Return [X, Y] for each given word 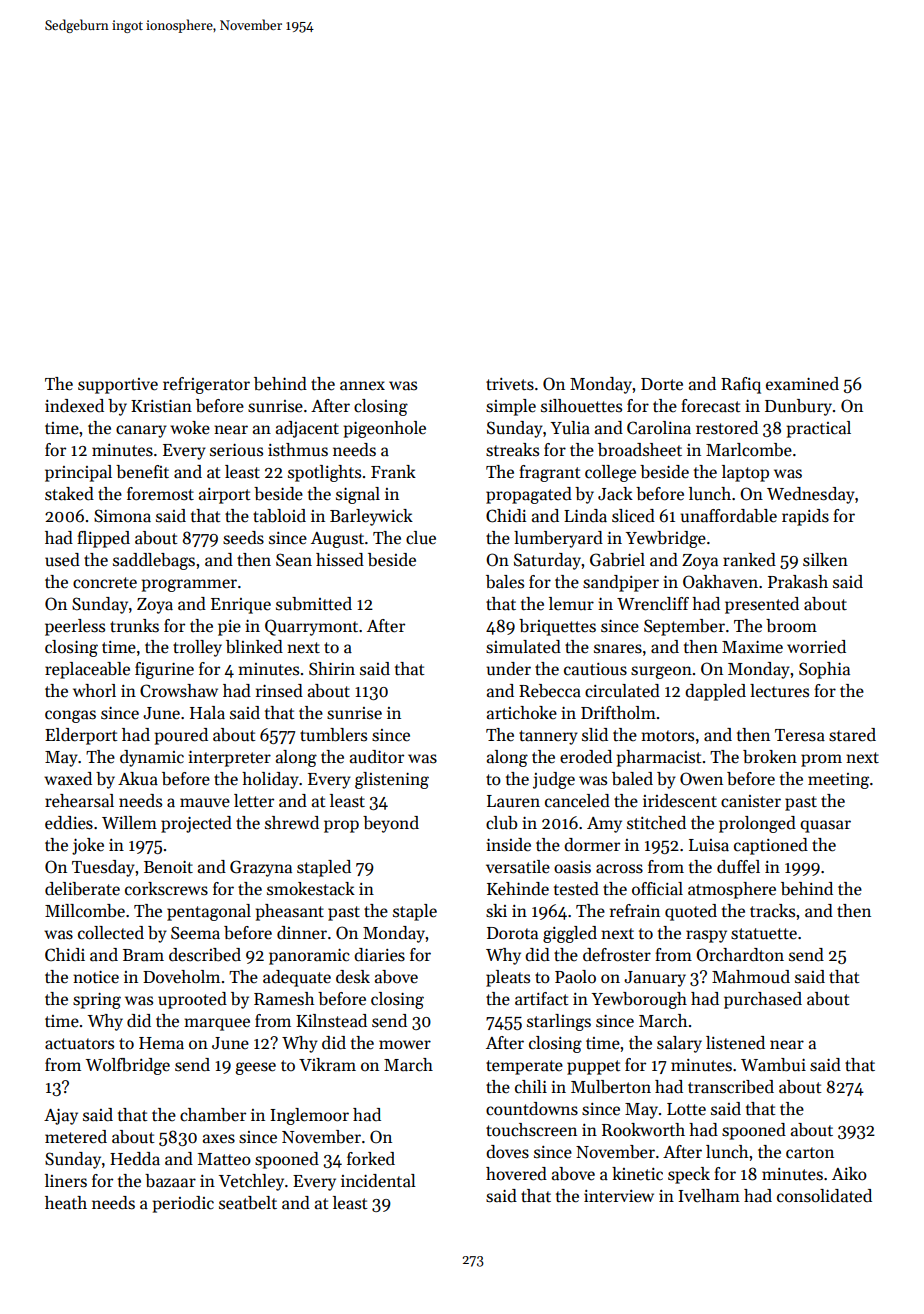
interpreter [229, 759]
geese [256, 1068]
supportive [118, 386]
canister [751, 801]
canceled [577, 801]
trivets [510, 384]
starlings [559, 1022]
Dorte [662, 384]
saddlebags [154, 561]
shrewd [292, 822]
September [684, 627]
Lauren [513, 801]
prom [821, 760]
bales [505, 582]
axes [219, 1139]
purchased [763, 1000]
